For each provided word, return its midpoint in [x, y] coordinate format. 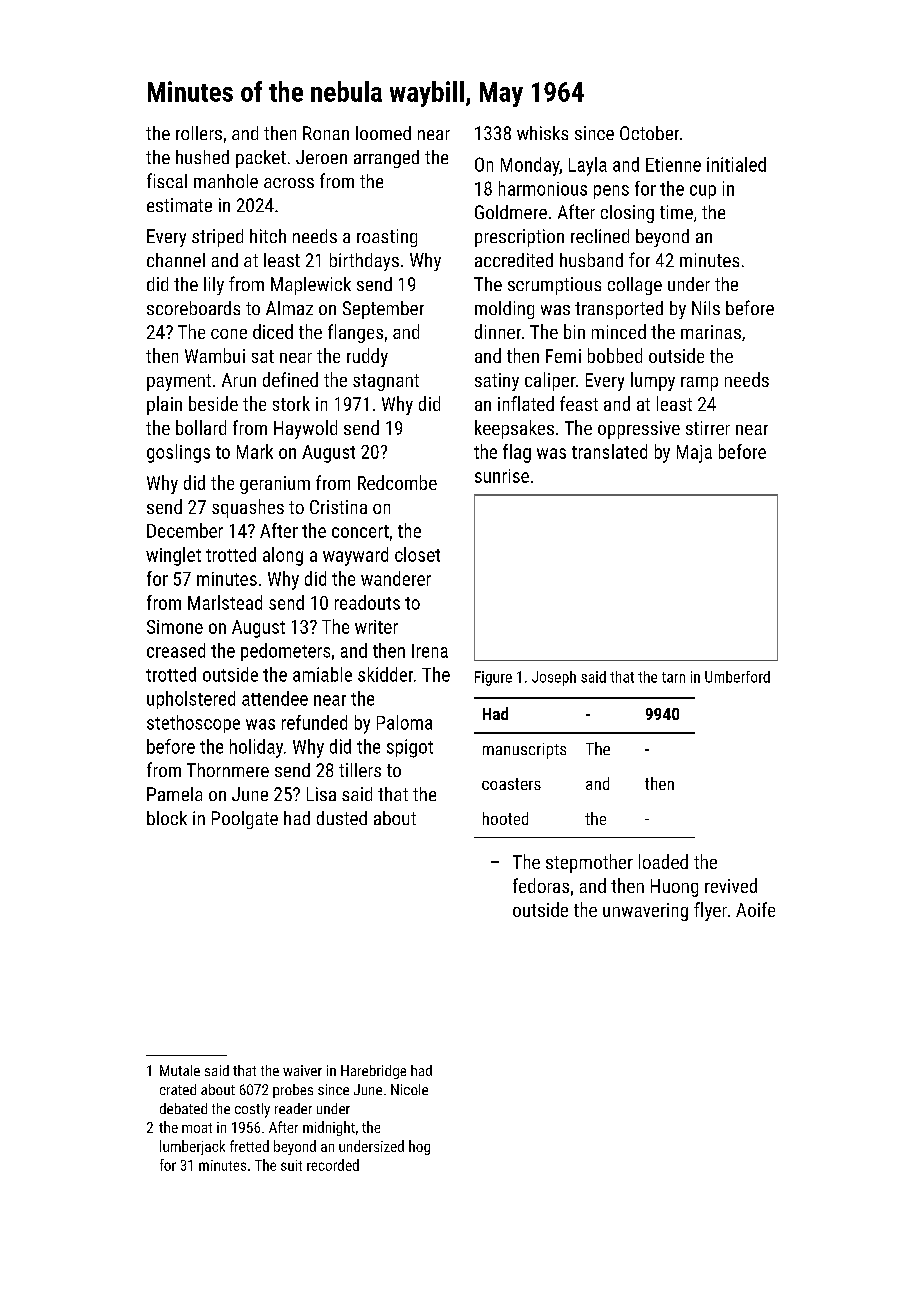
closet [417, 554]
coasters [511, 784]
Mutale [180, 1070]
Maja [694, 454]
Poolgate [245, 820]
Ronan [326, 133]
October [649, 133]
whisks [542, 133]
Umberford [737, 677]
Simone [175, 627]
